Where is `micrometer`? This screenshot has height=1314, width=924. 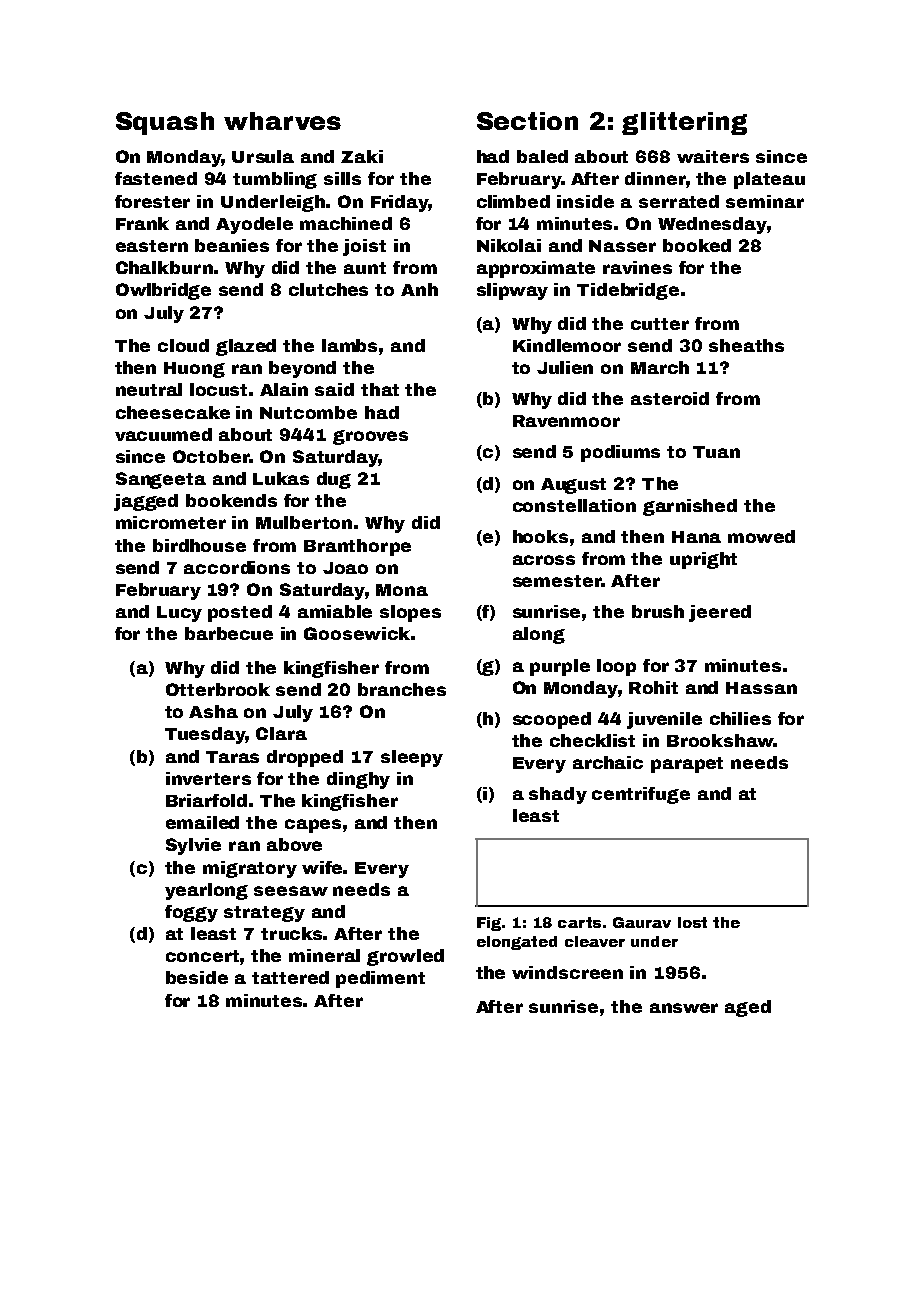 micrometer is located at coordinates (171, 522).
